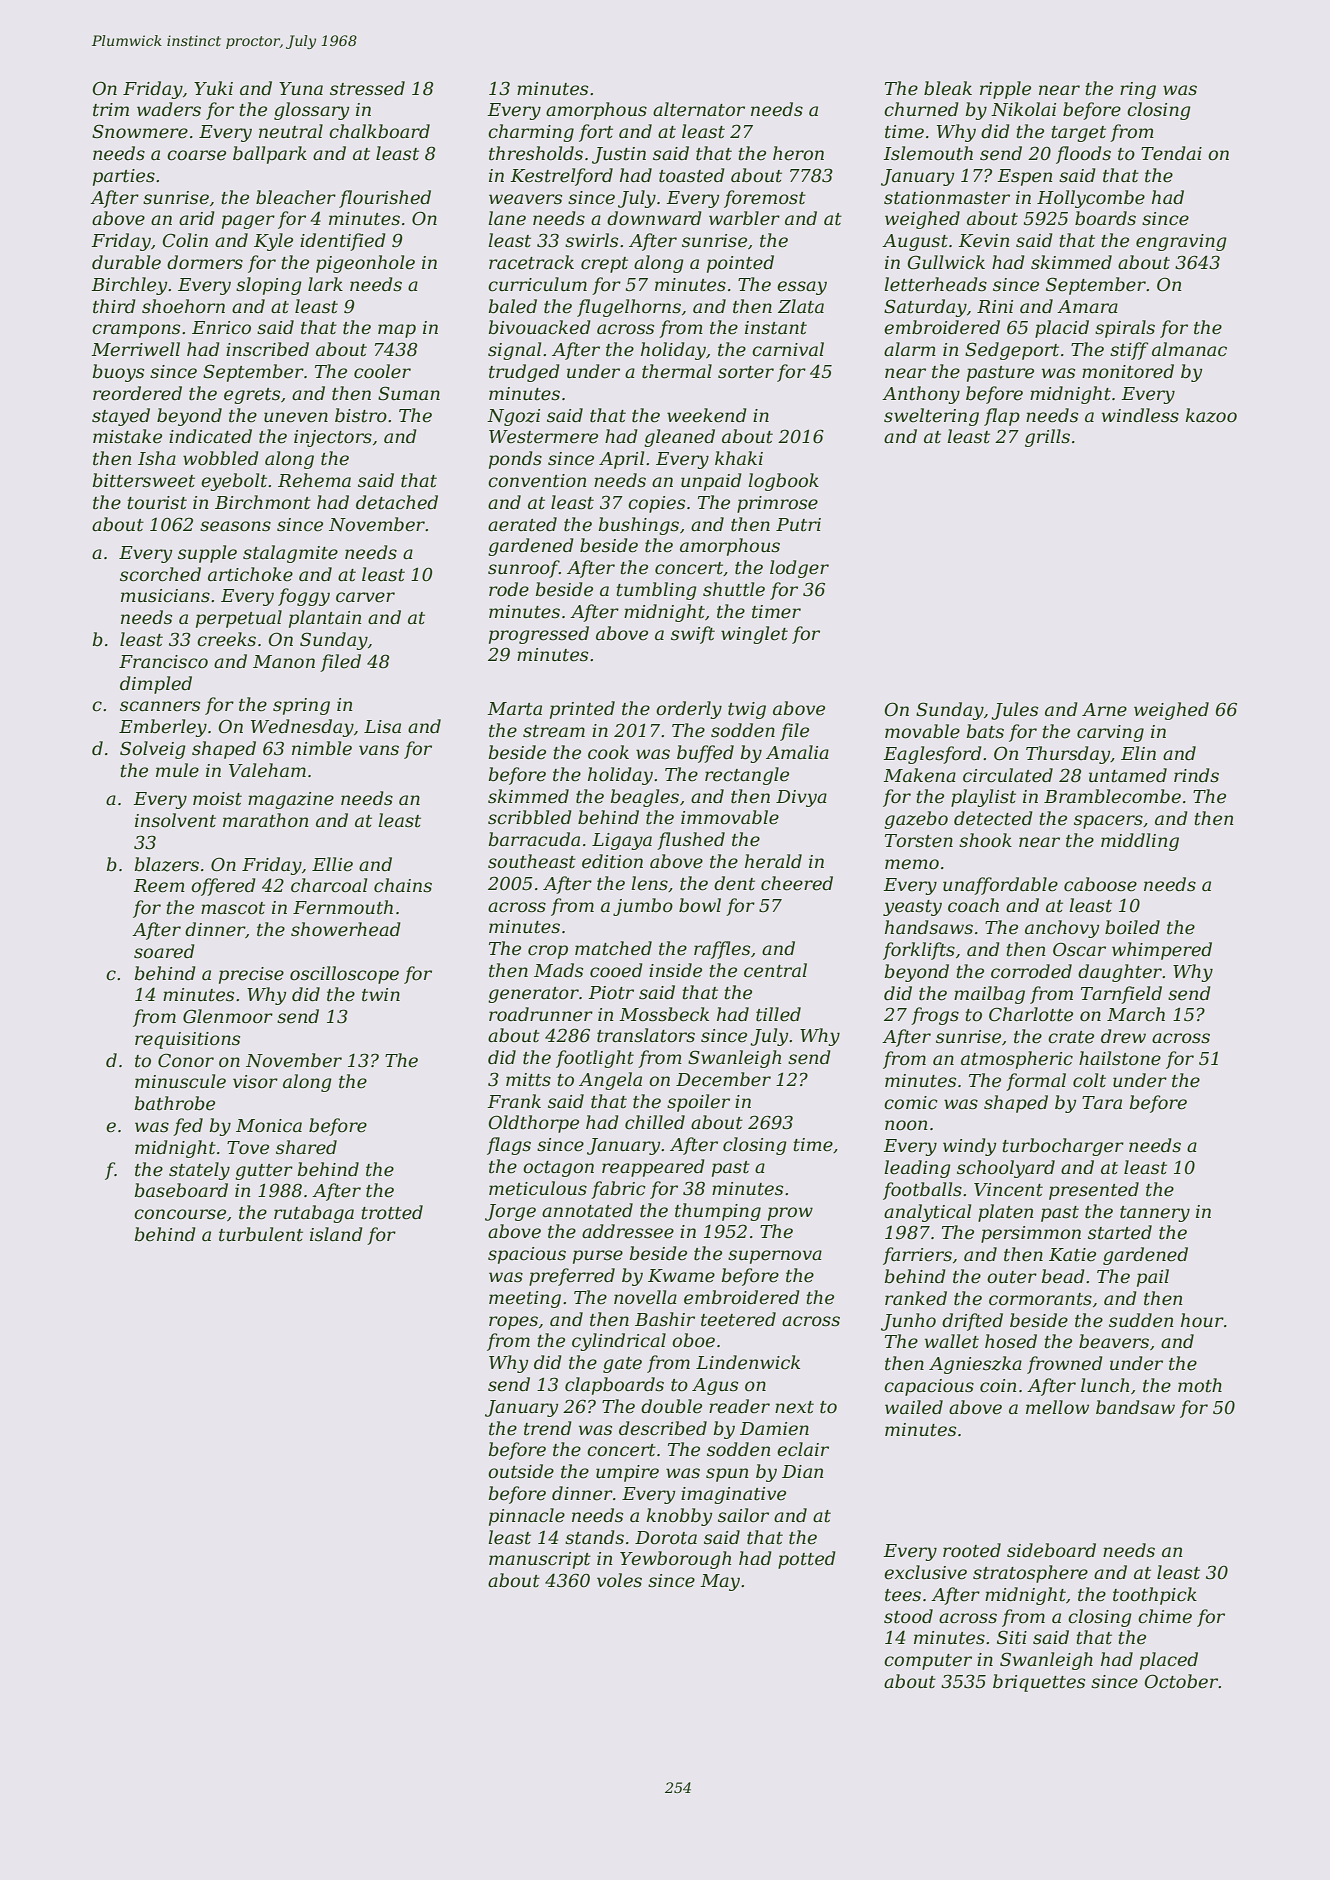  Describe the element at coordinates (598, 1257) in the screenshot. I see `purse` at that location.
